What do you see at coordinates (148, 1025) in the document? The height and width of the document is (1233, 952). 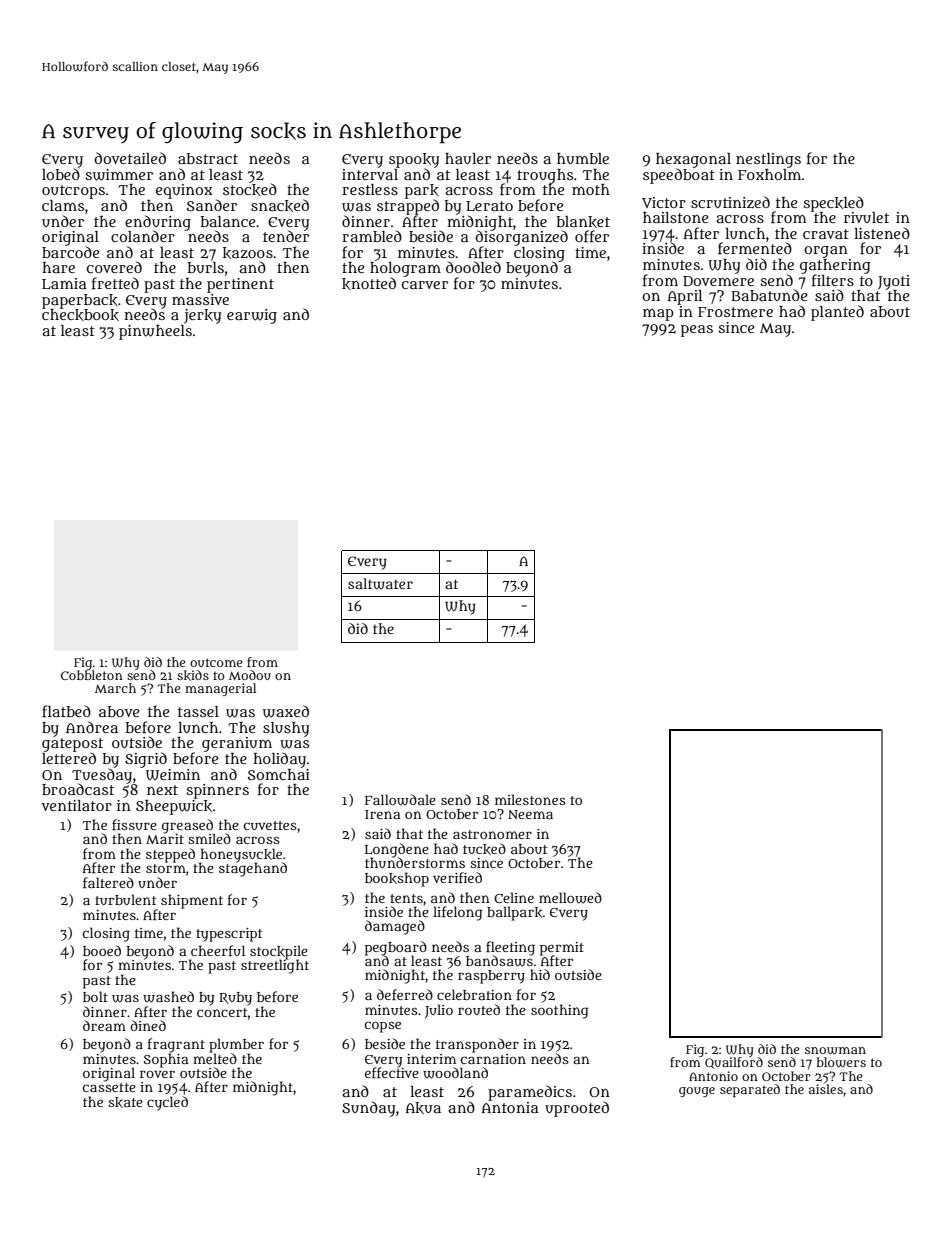 I see `dined` at bounding box center [148, 1025].
